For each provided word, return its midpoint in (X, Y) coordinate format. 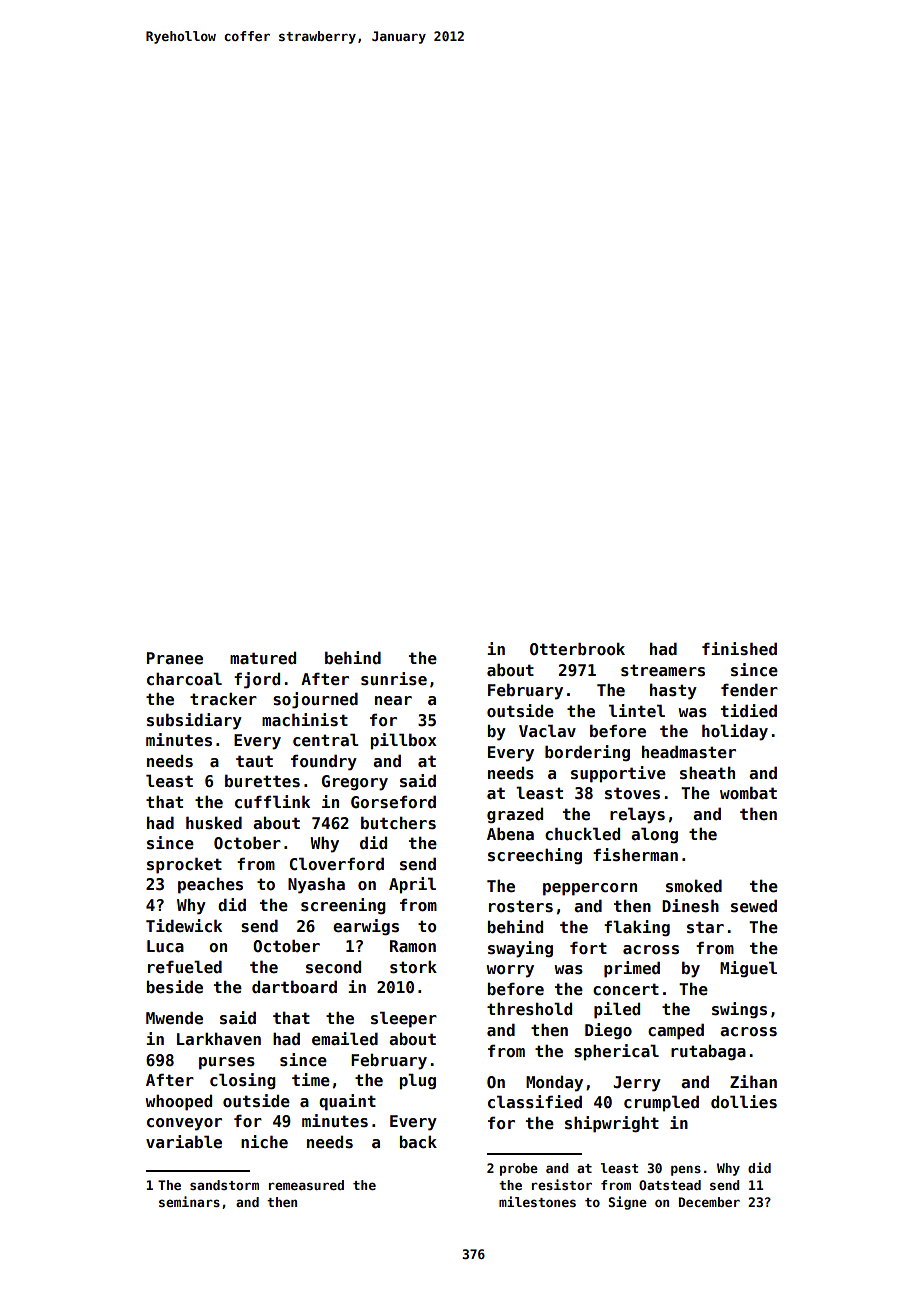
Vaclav (547, 731)
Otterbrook (577, 649)
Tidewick (184, 926)
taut (254, 761)
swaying (520, 949)
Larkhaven (219, 1039)
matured (263, 658)
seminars (189, 1201)
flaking (637, 928)
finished (739, 649)
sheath (707, 773)
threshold (529, 1009)
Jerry (637, 1084)
